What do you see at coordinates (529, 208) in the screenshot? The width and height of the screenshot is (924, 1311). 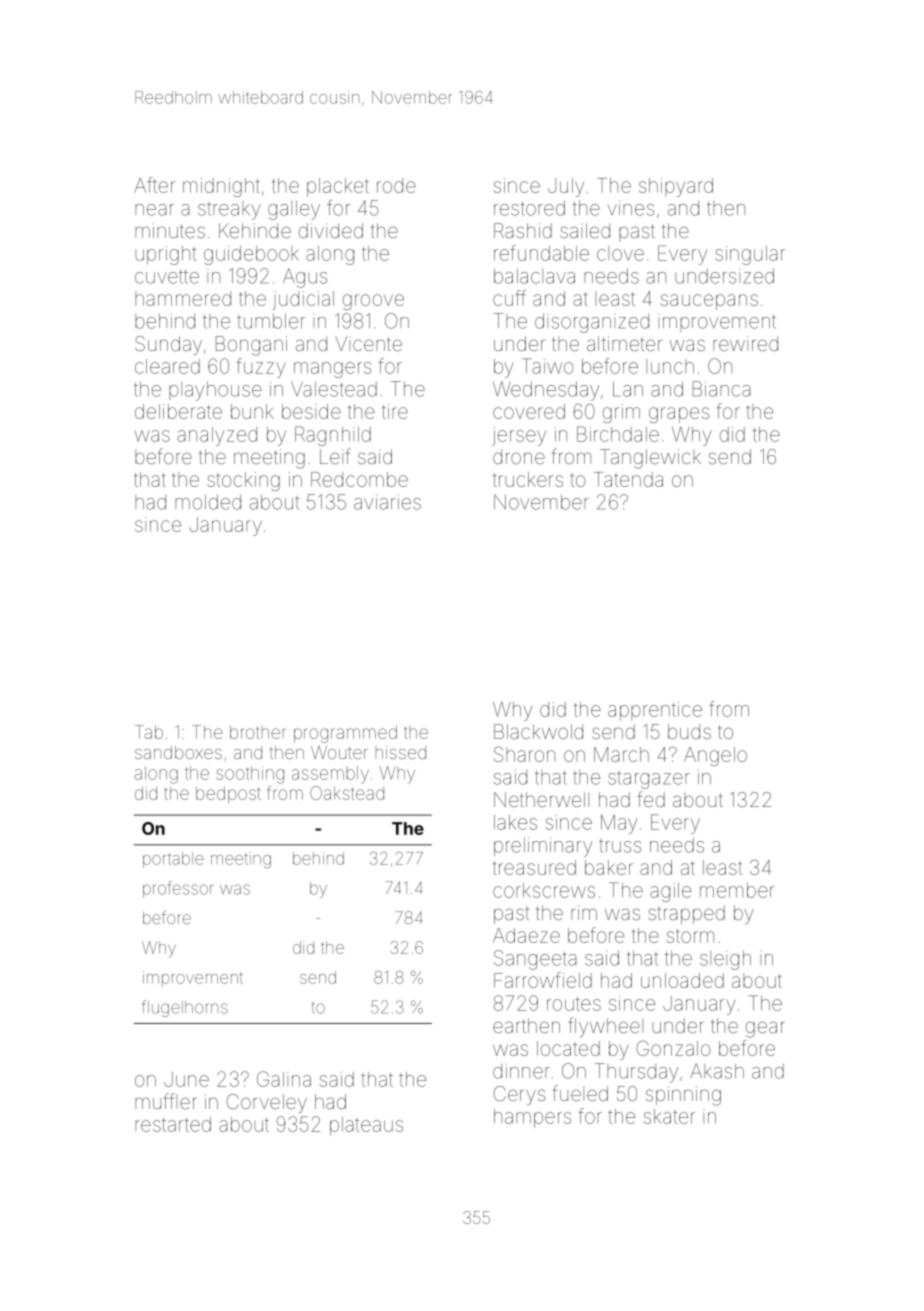 I see `restored` at bounding box center [529, 208].
